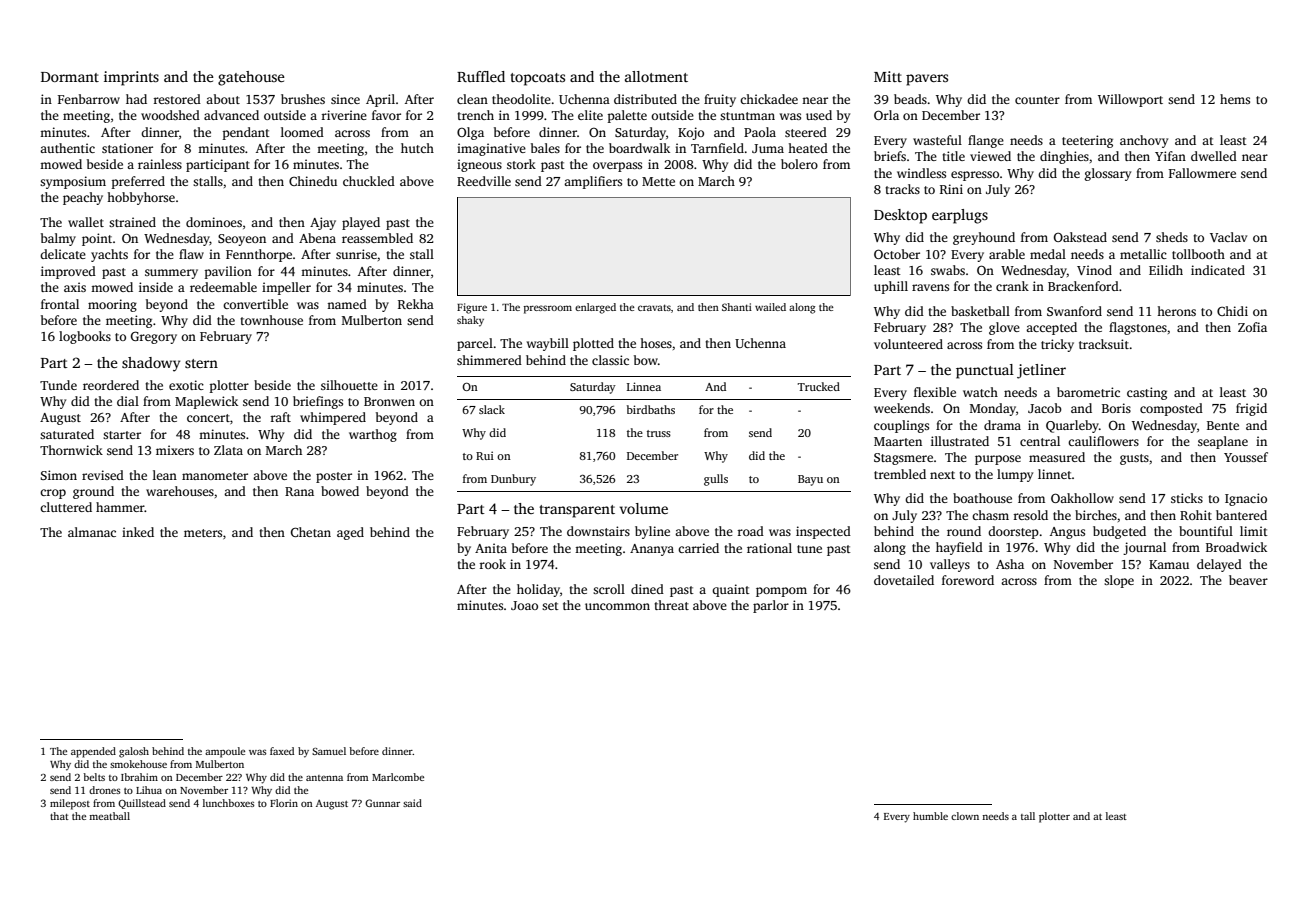  I want to click on Abena, so click(317, 238).
